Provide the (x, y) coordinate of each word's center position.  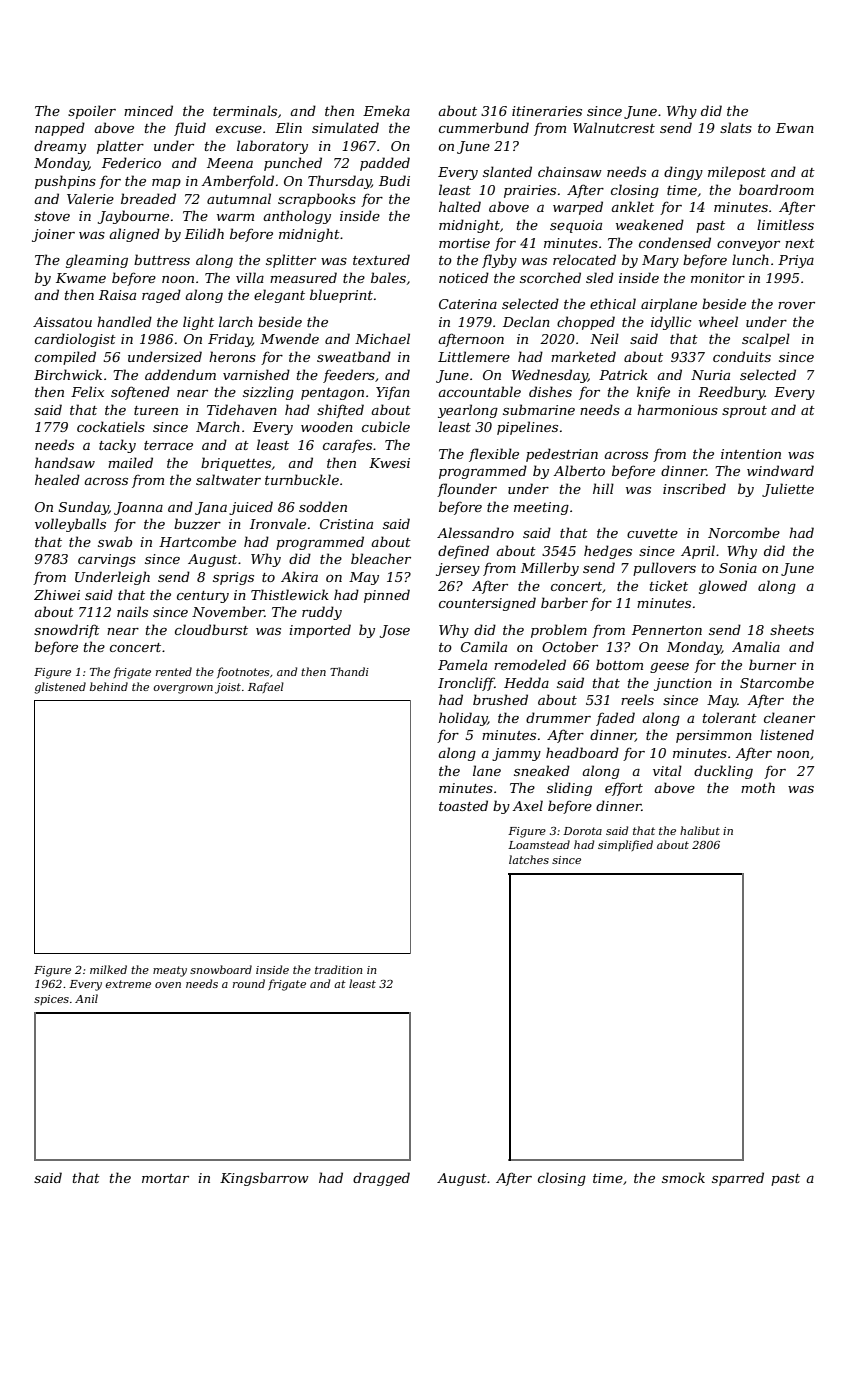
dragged (381, 1179)
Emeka (386, 110)
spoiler (92, 112)
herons (232, 356)
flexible (494, 455)
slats (736, 127)
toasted (463, 805)
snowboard (221, 969)
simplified (625, 845)
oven (168, 985)
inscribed (694, 488)
